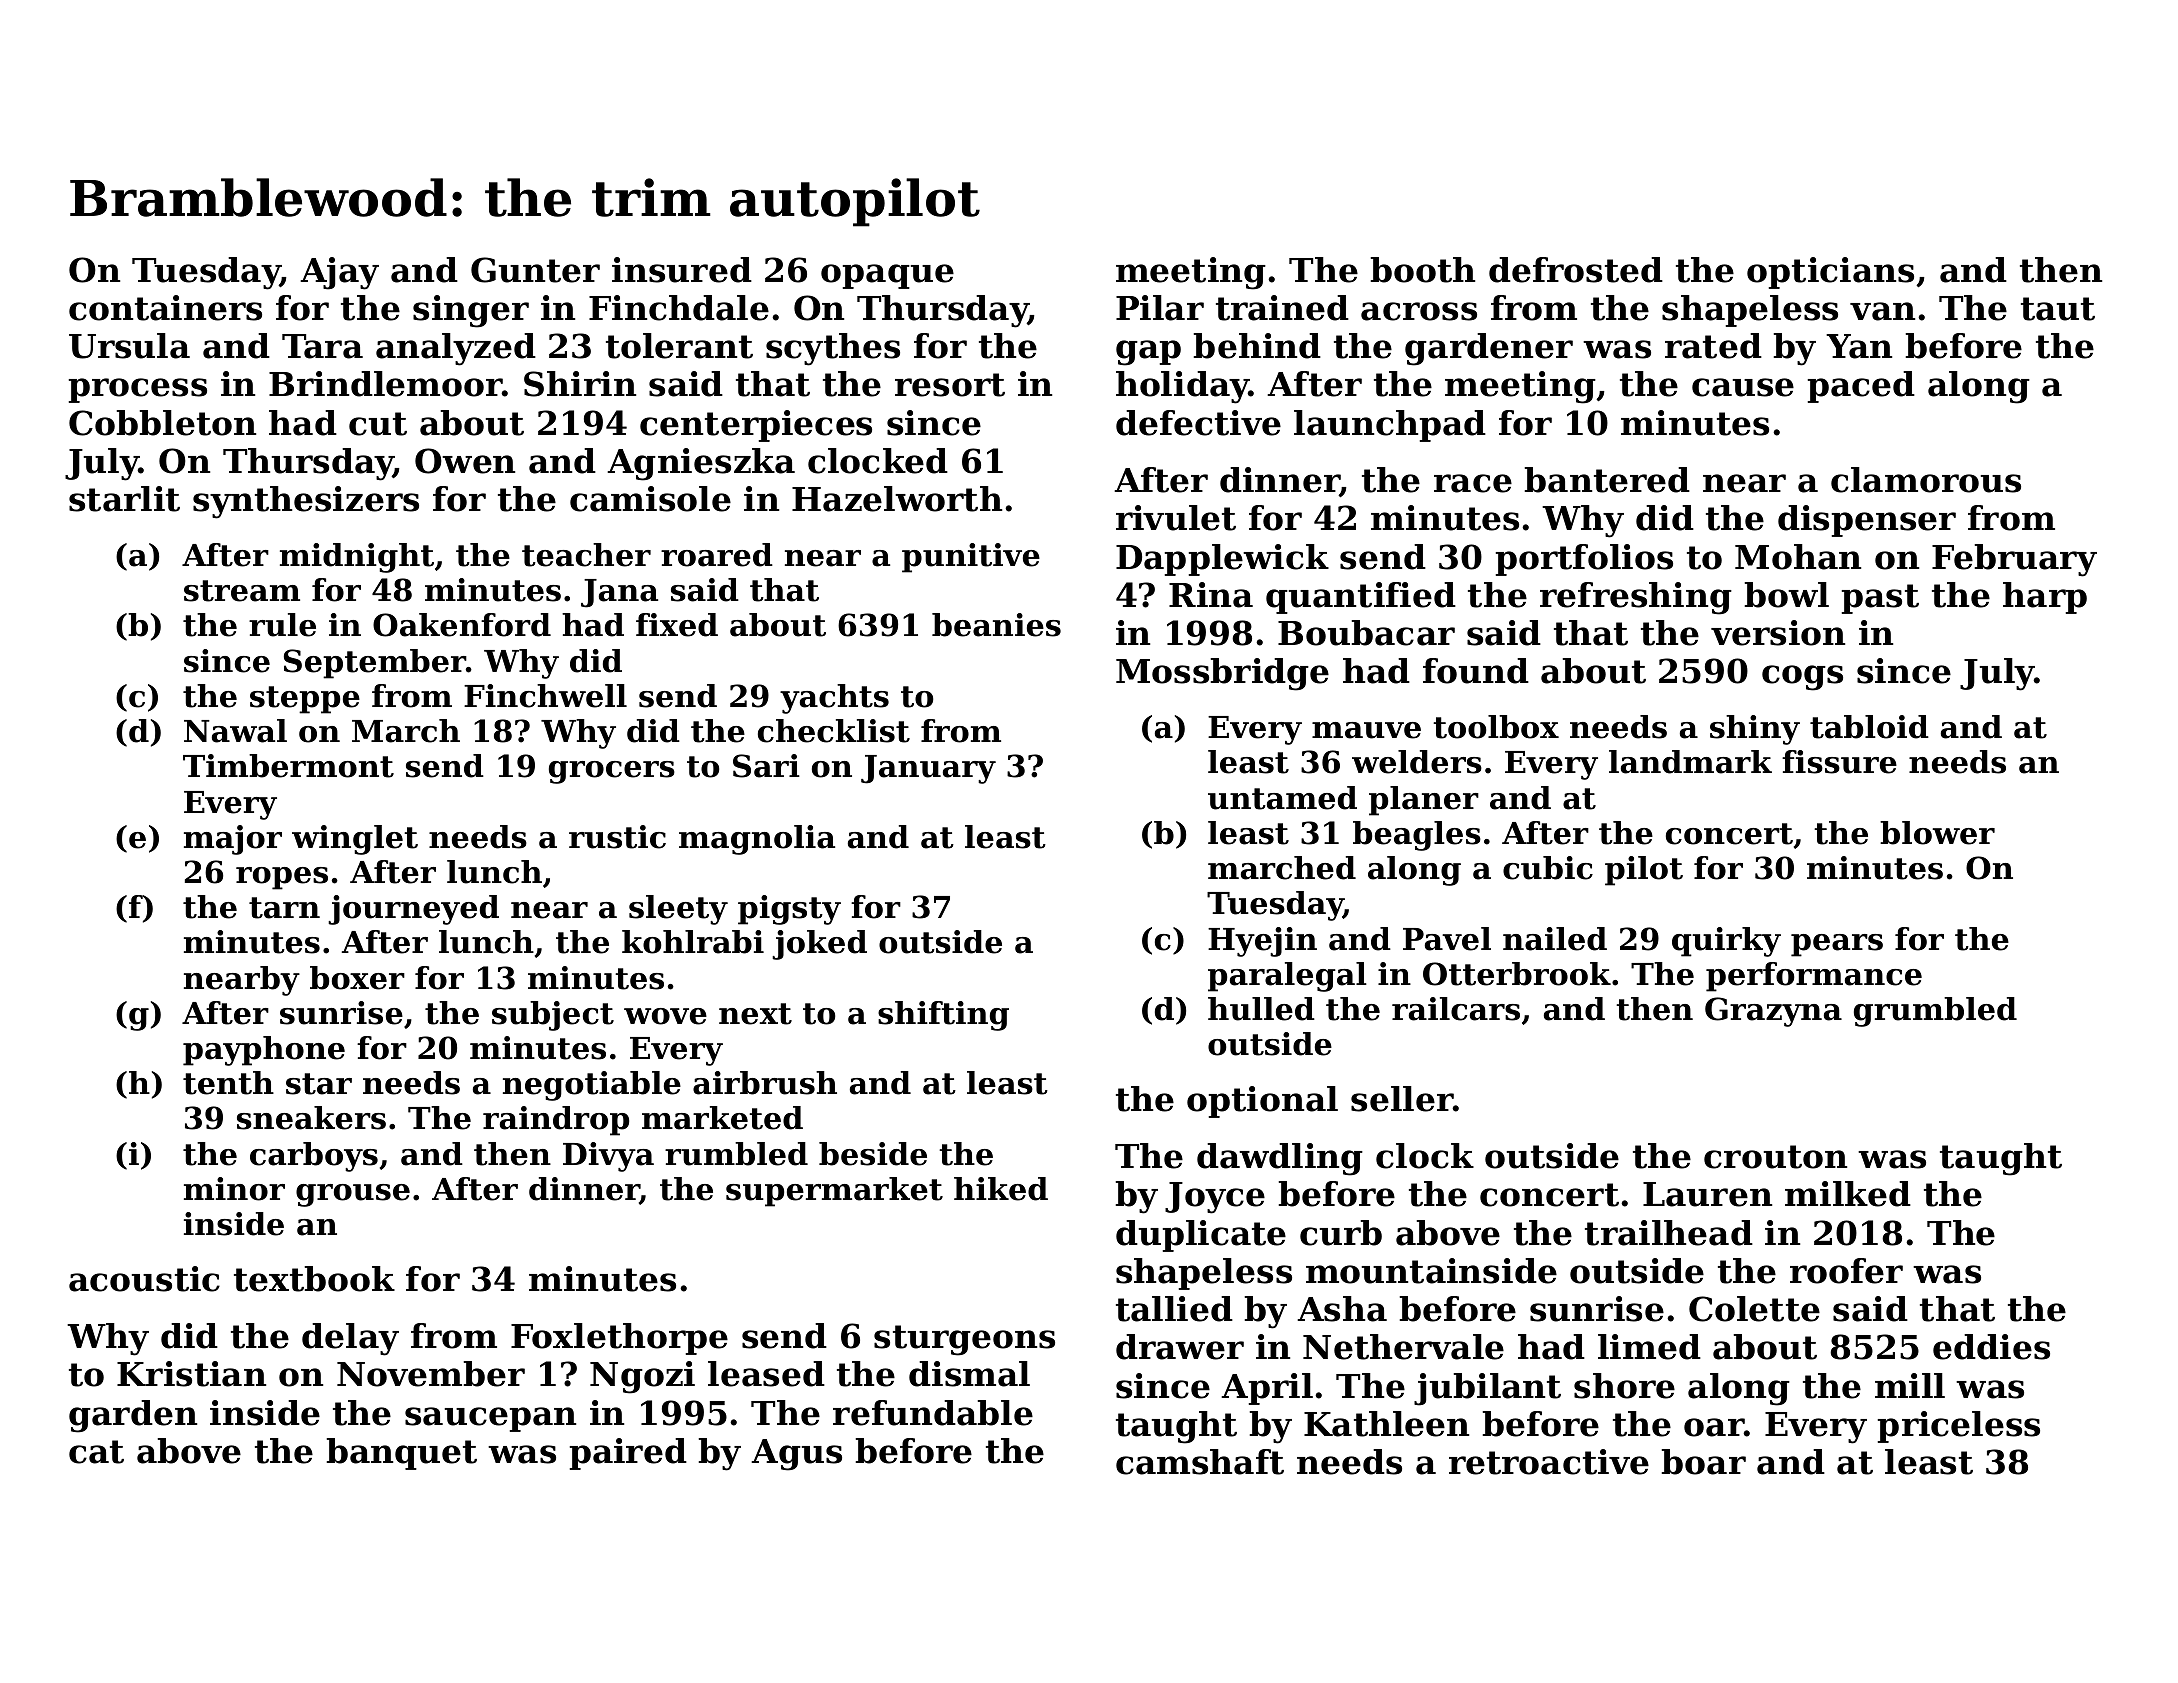  Describe the element at coordinates (1001, 1189) in the document. I see `hiked` at that location.
